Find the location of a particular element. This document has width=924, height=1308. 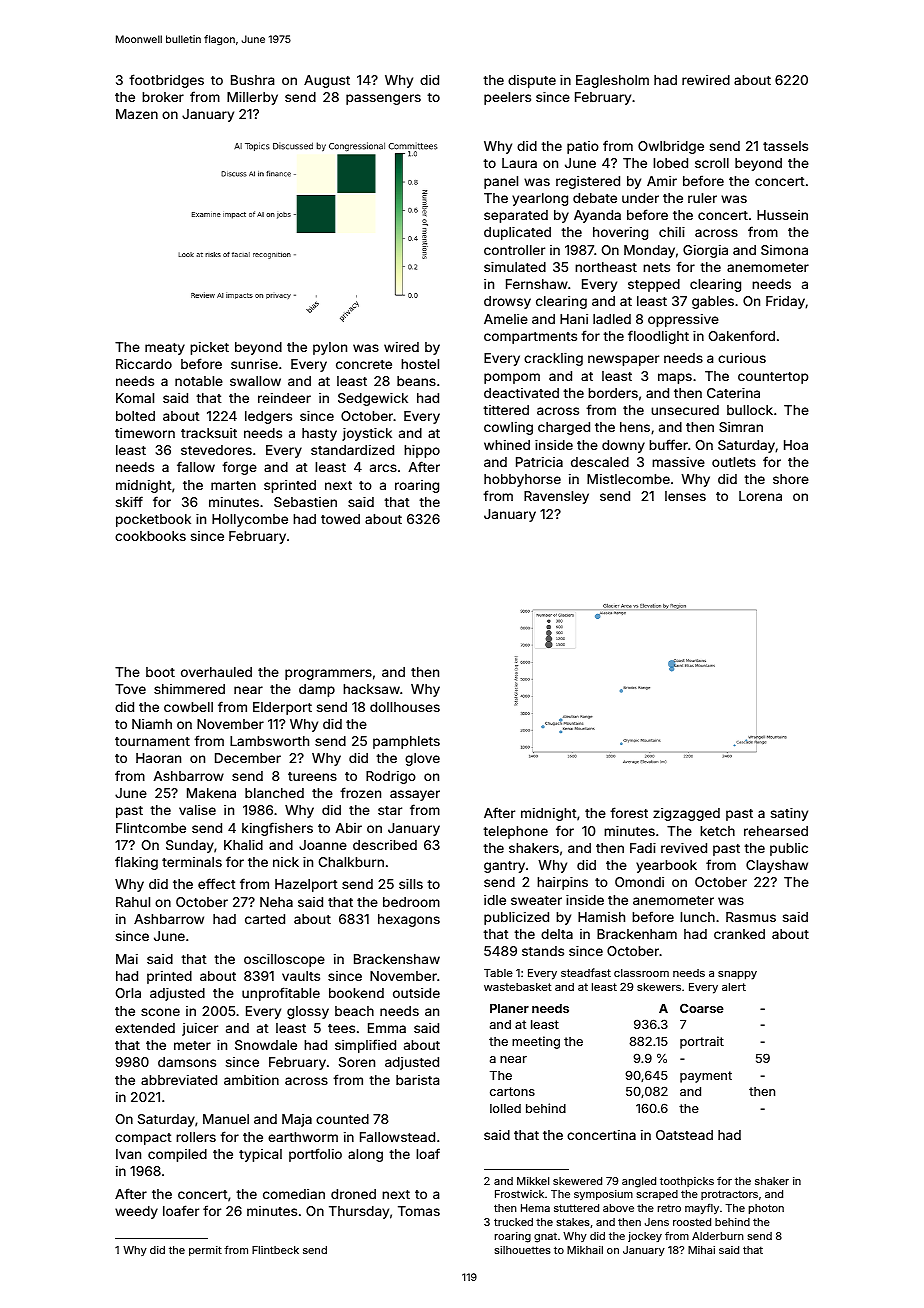

charged is located at coordinates (564, 428).
